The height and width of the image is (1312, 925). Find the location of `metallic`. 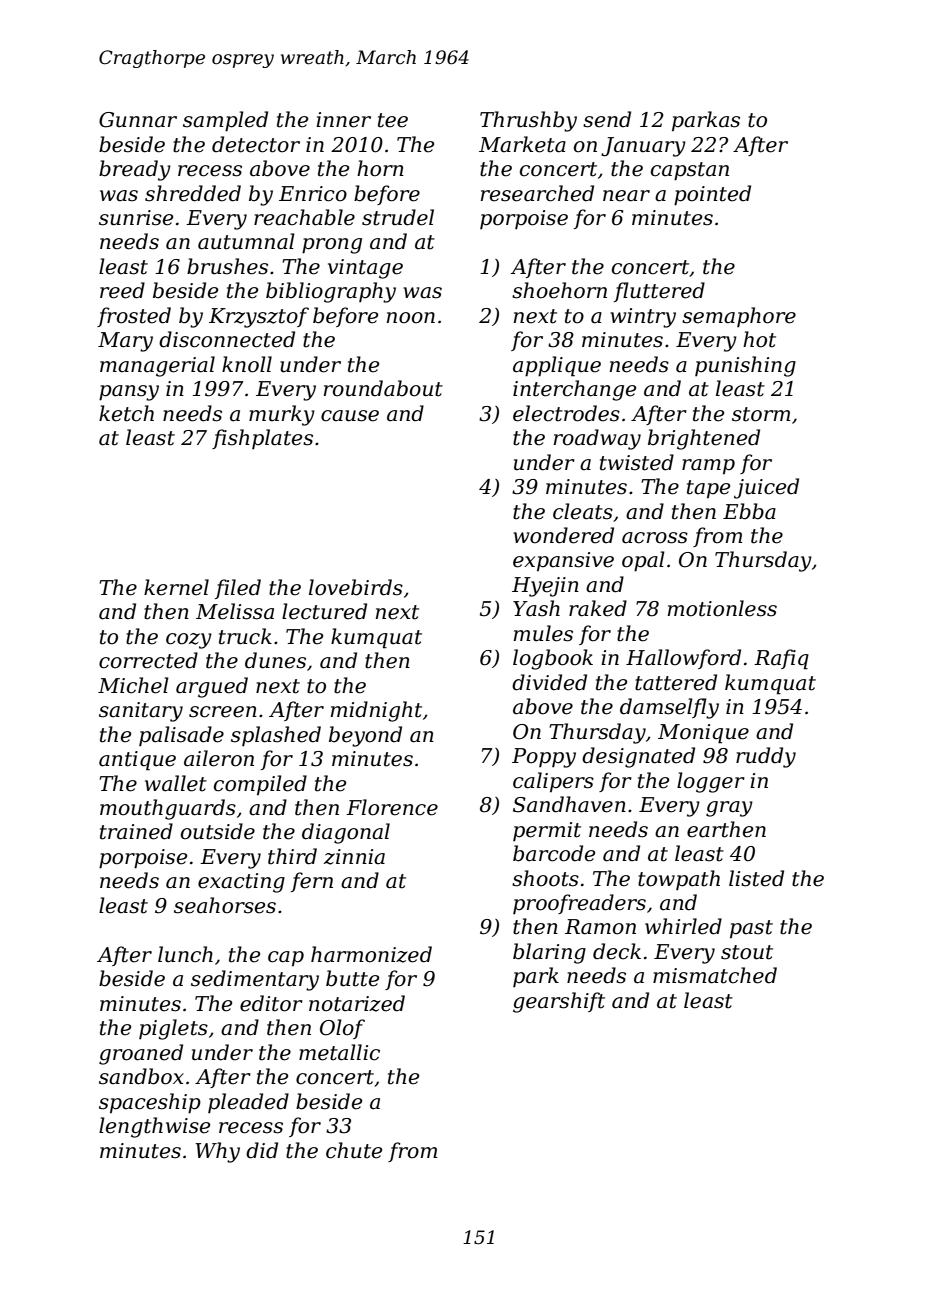

metallic is located at coordinates (339, 1052).
